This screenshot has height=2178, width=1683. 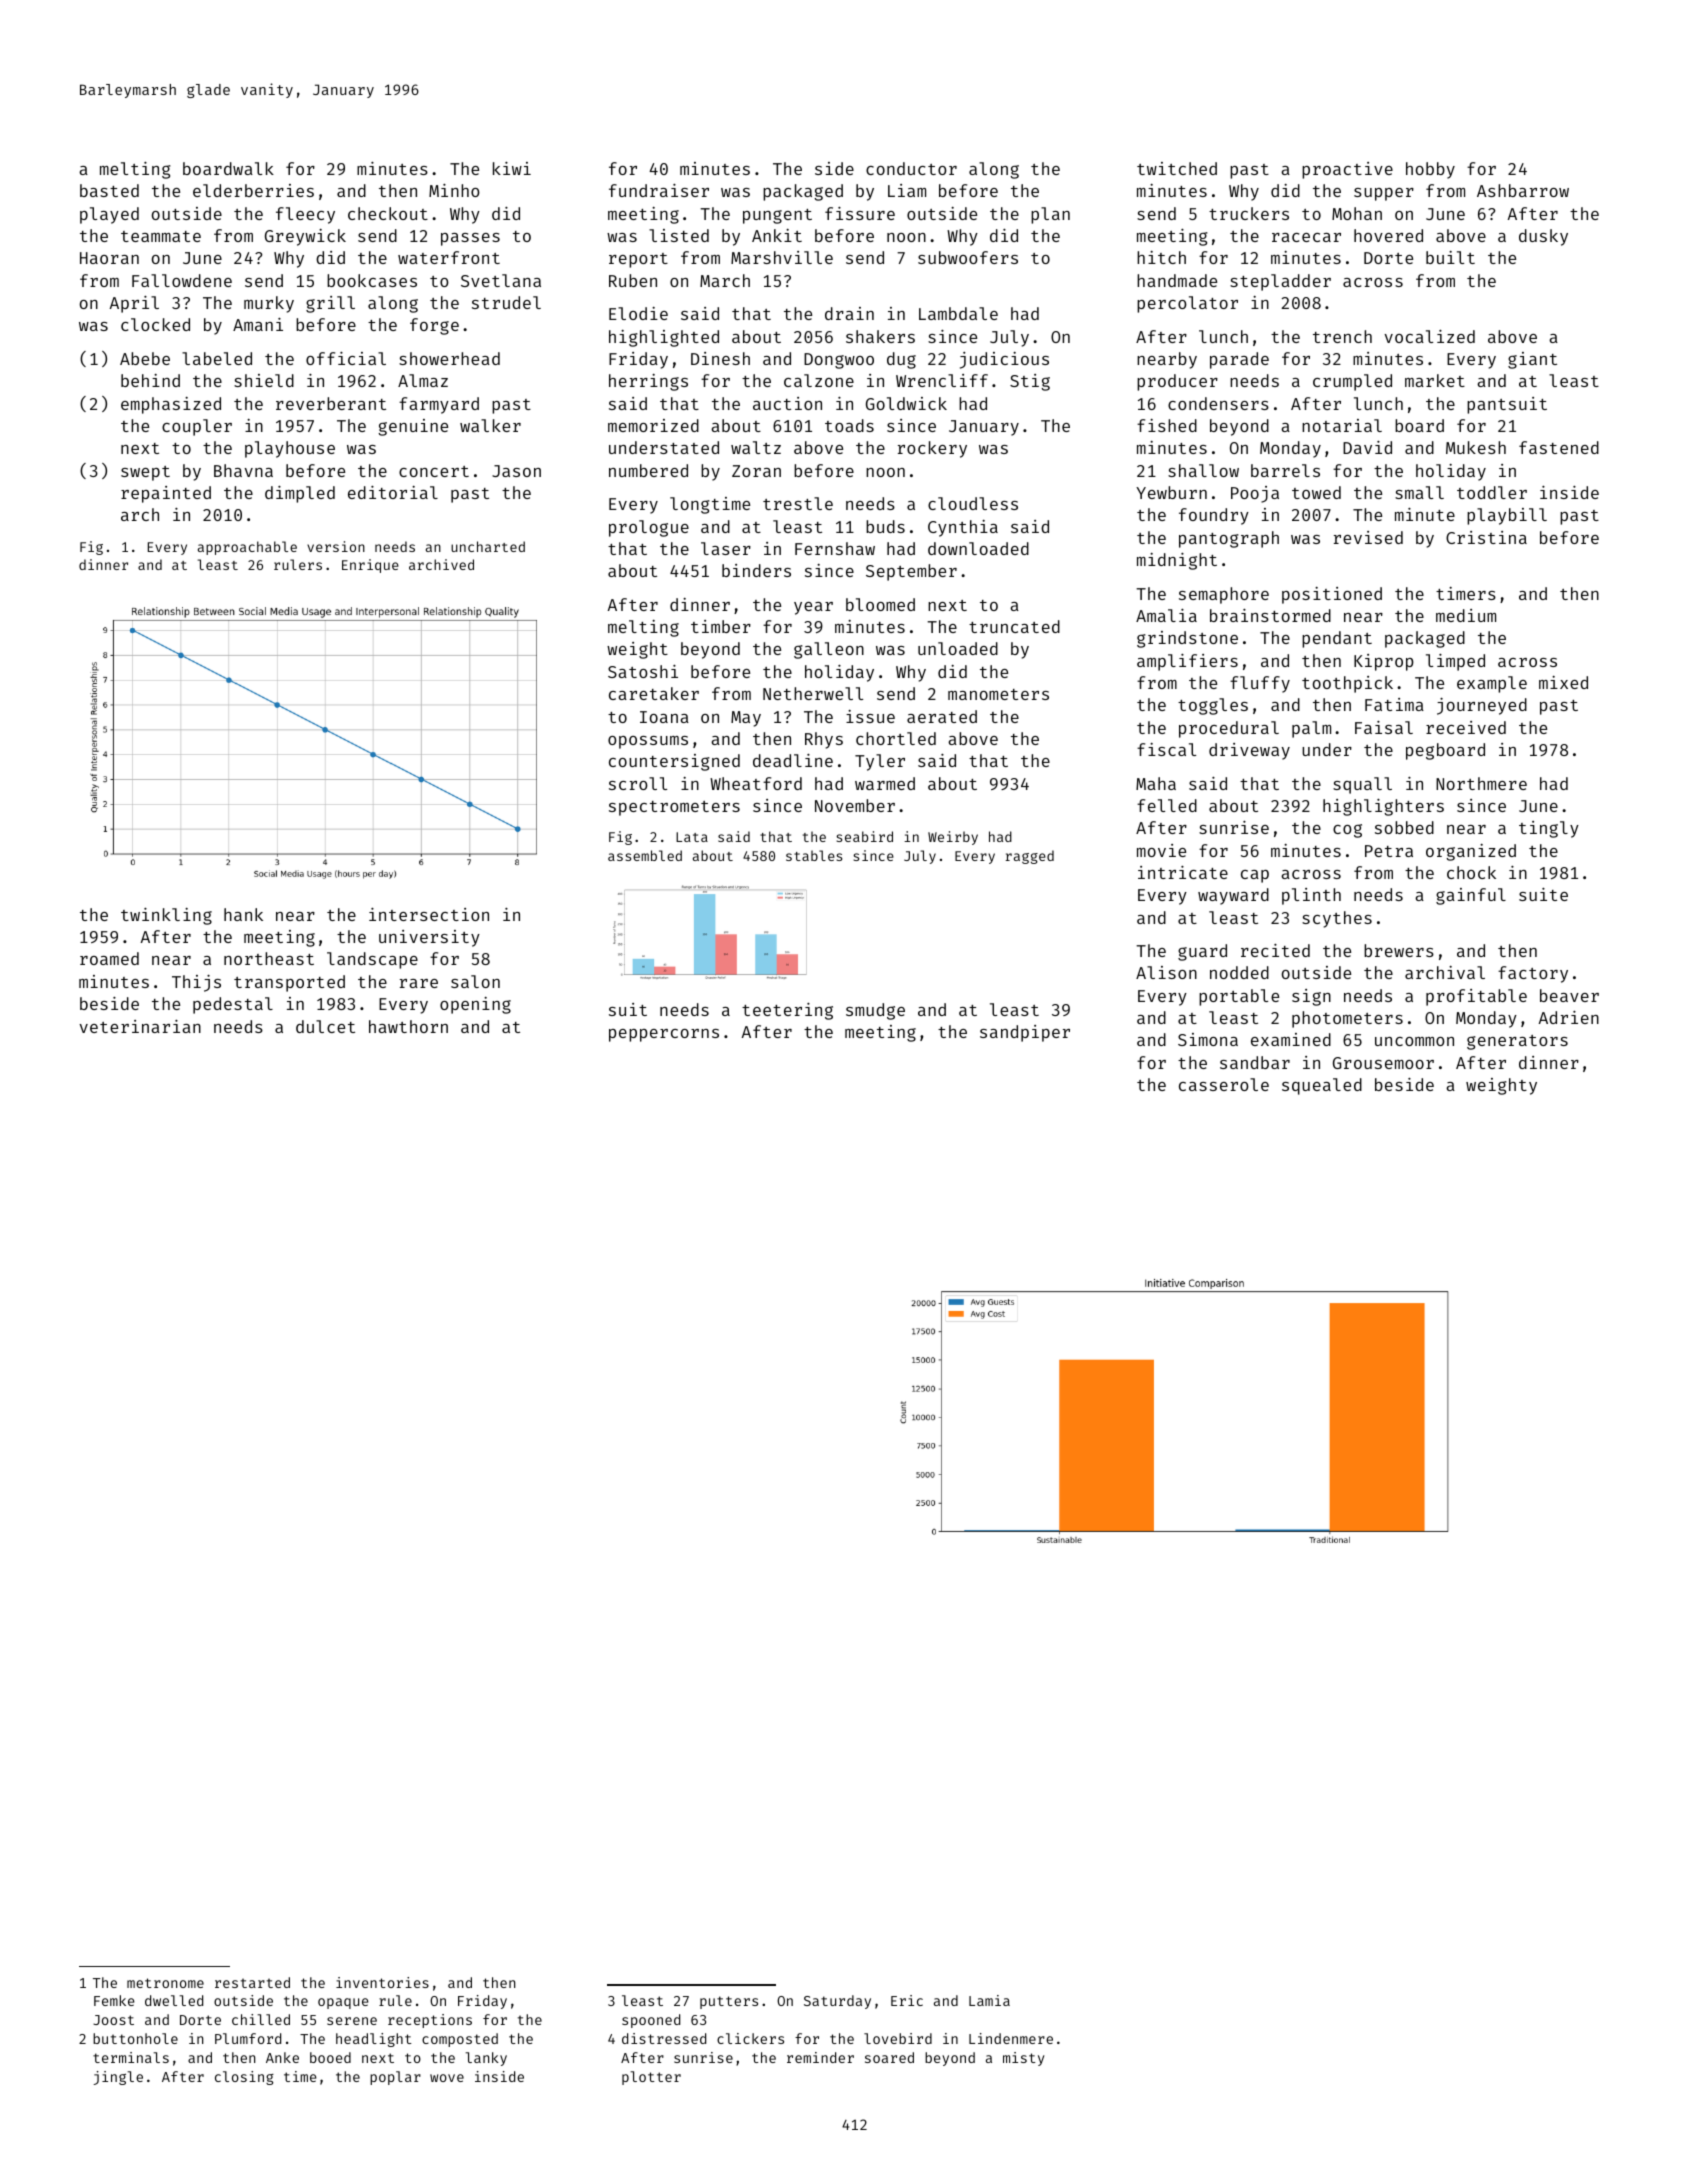 What do you see at coordinates (1429, 336) in the screenshot?
I see `vocalized` at bounding box center [1429, 336].
